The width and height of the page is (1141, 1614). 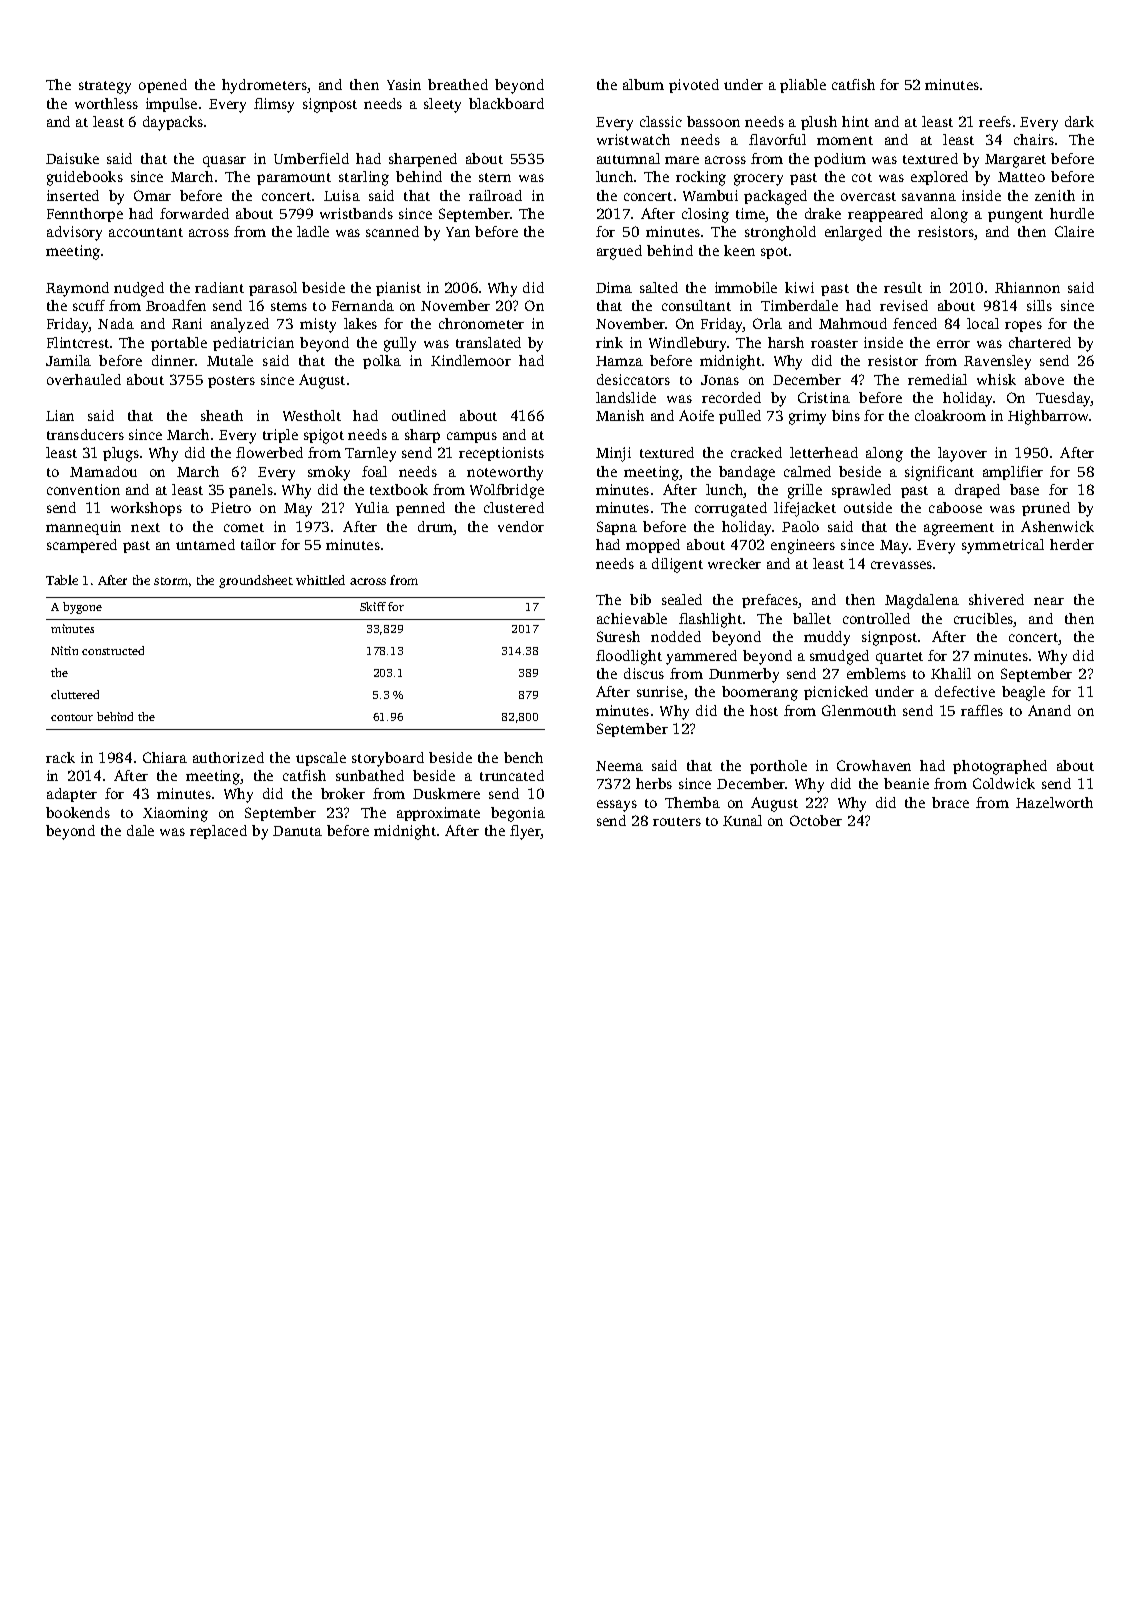 What do you see at coordinates (297, 831) in the page?
I see `Danuta` at bounding box center [297, 831].
